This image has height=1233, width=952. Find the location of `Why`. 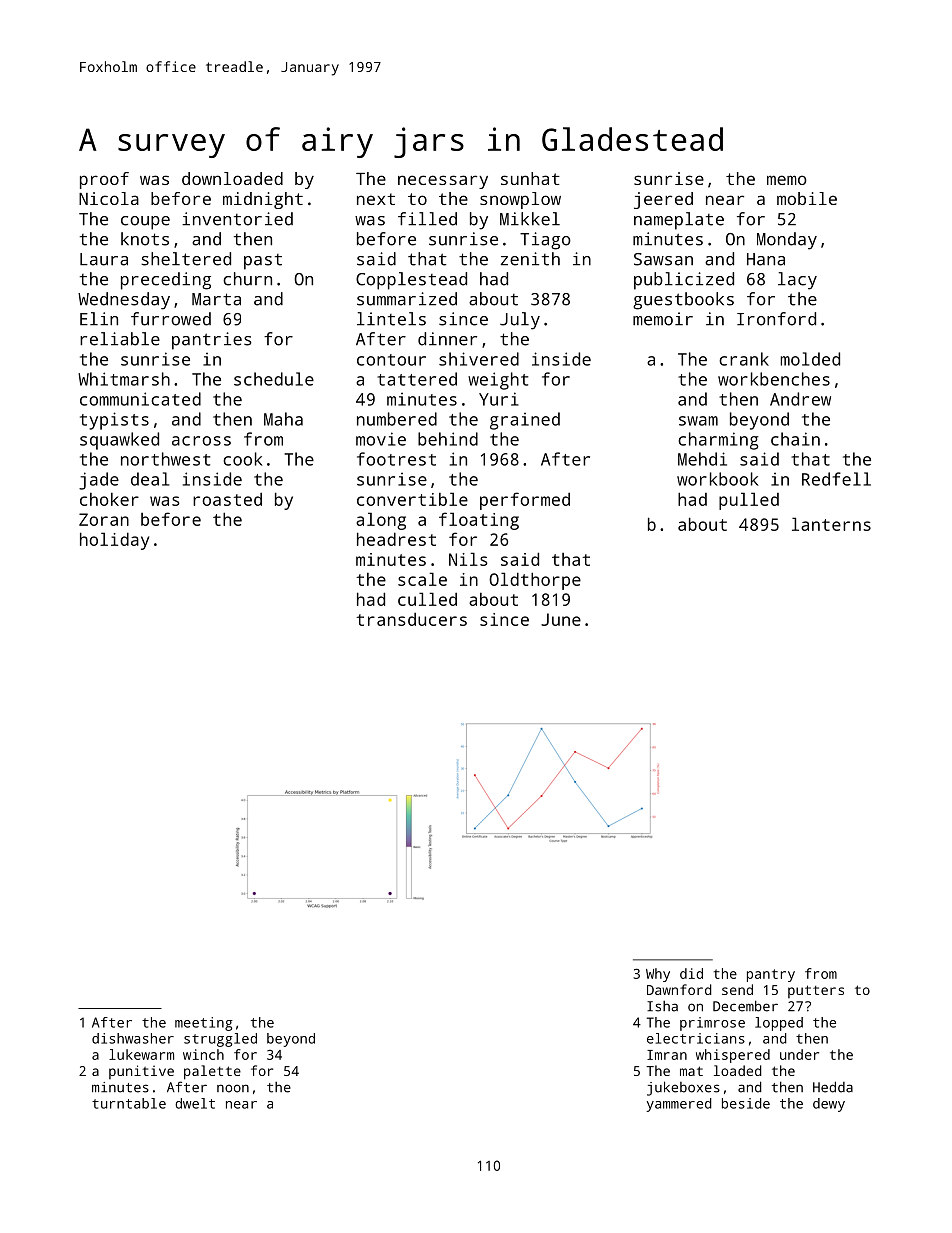

Why is located at coordinates (658, 975).
